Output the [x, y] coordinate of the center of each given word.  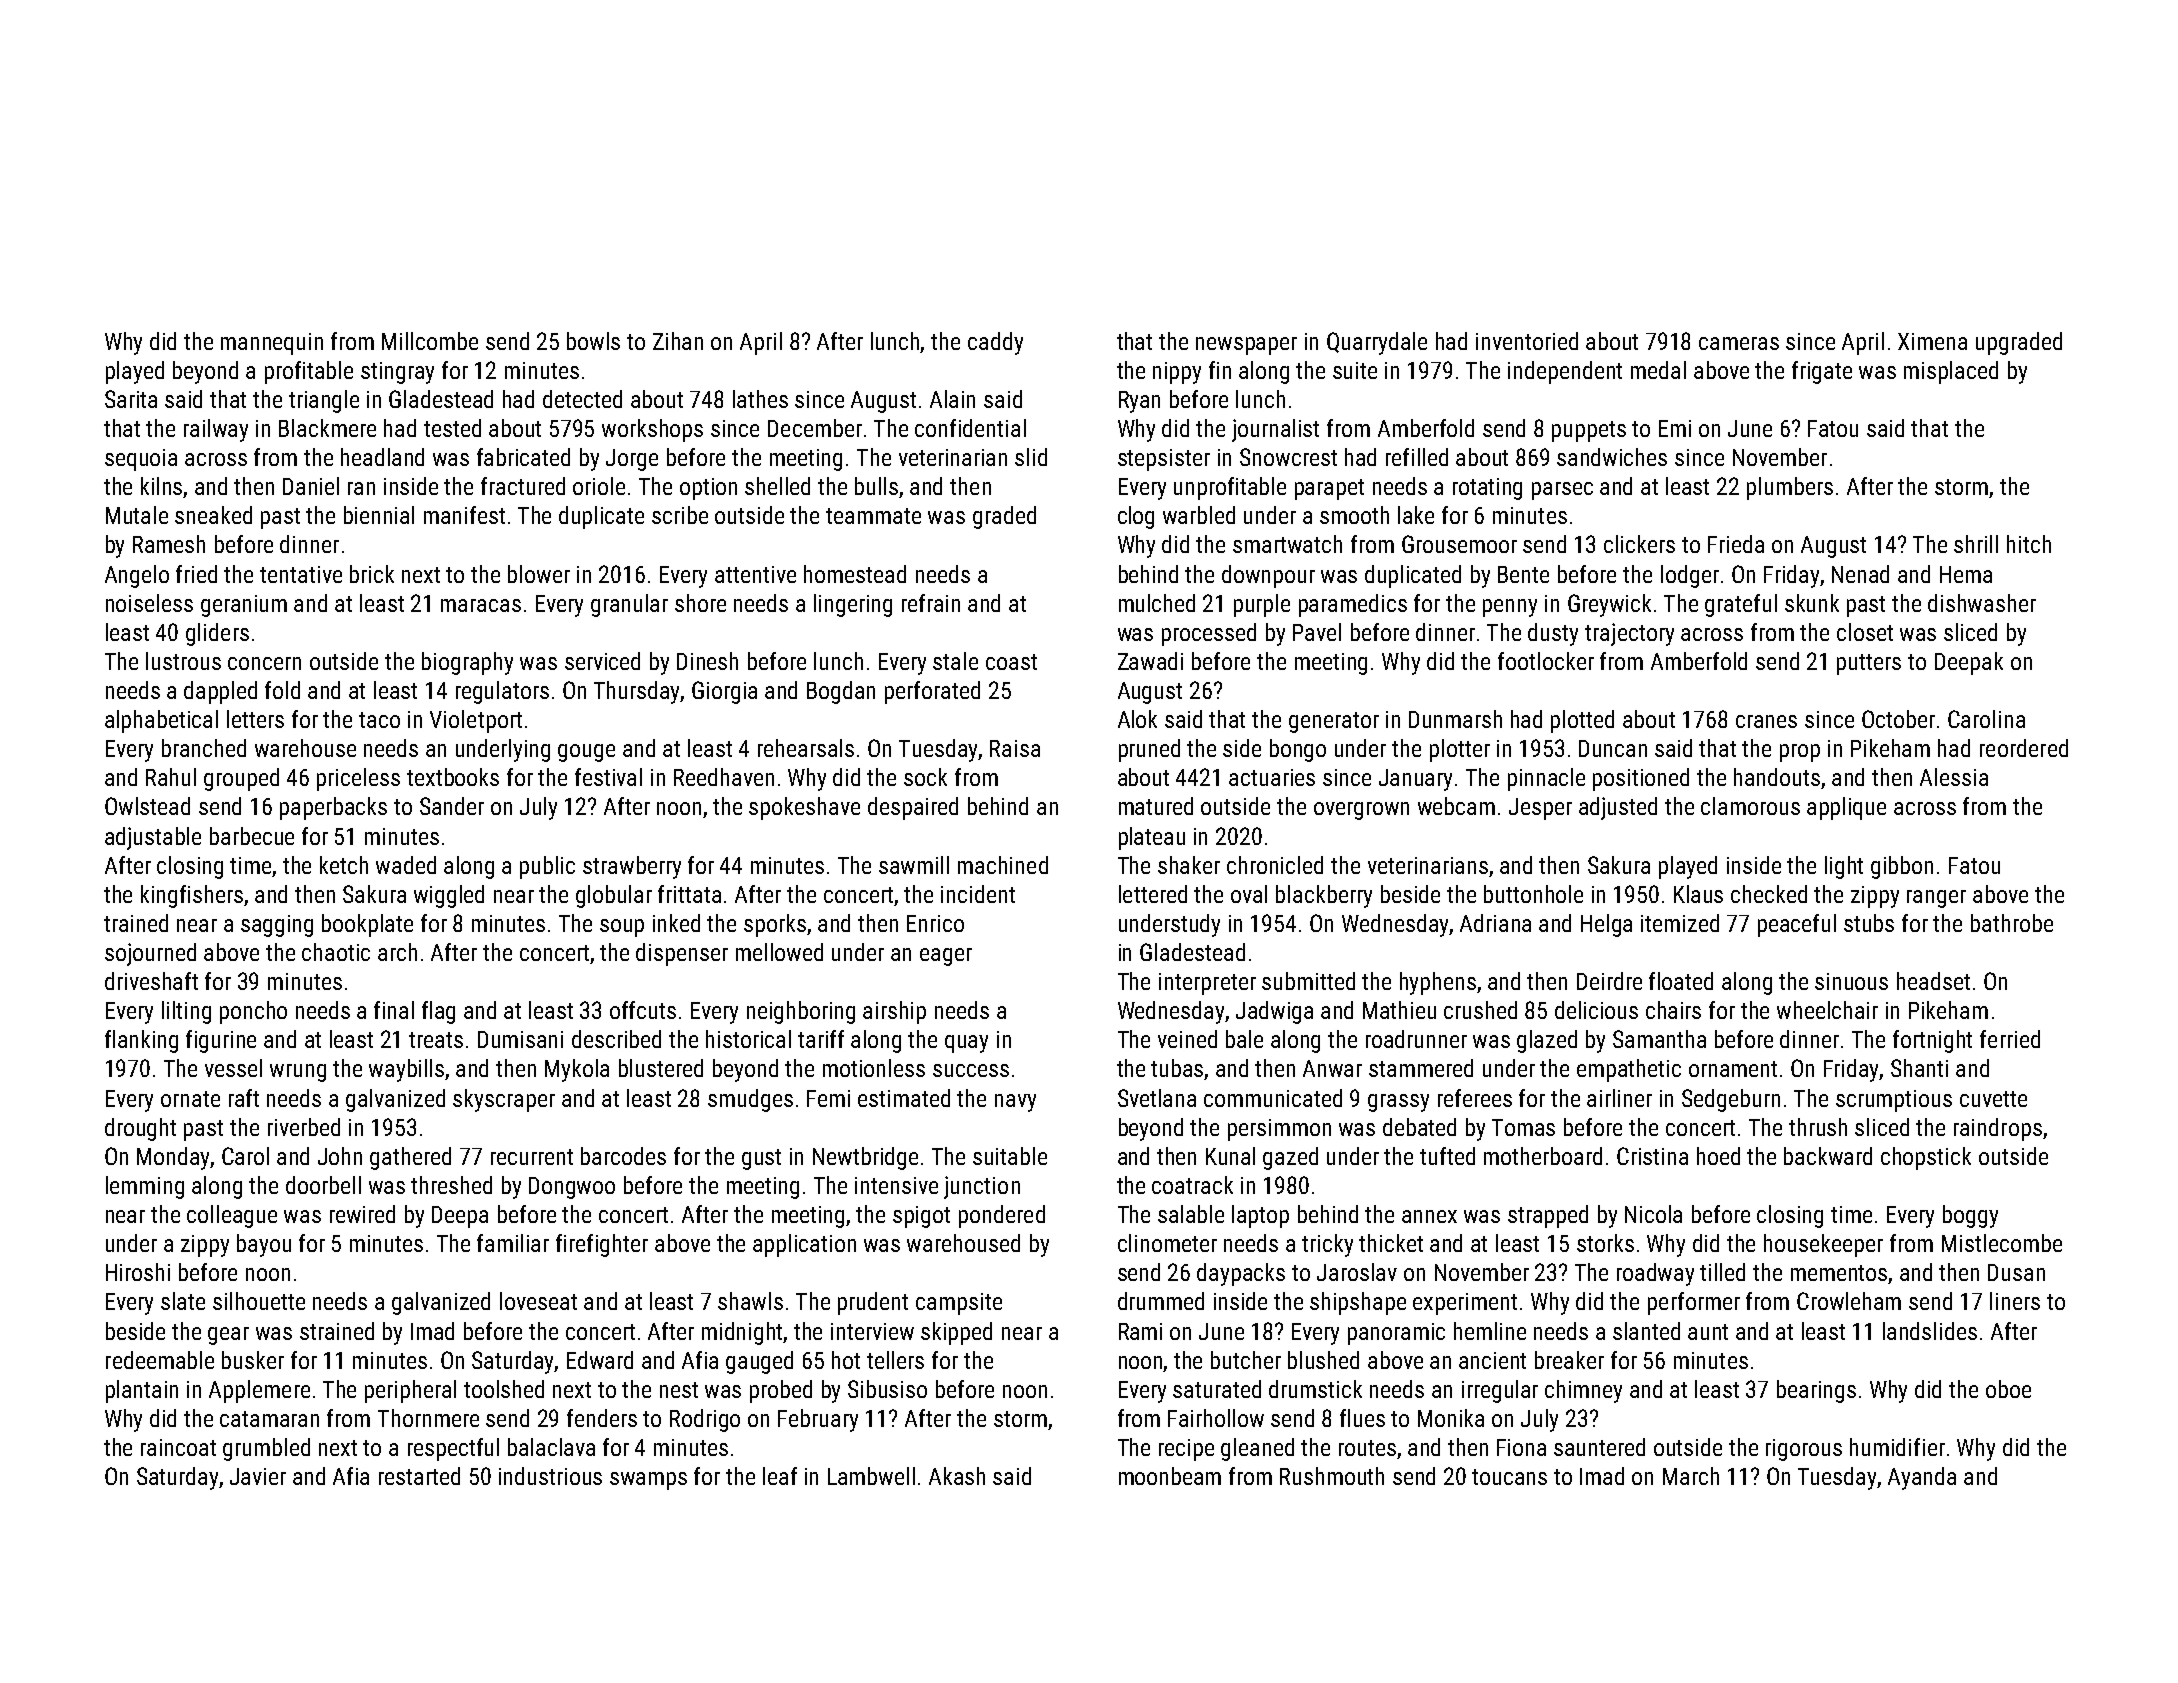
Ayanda [1922, 1478]
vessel [233, 1068]
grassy [1398, 1103]
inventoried [1527, 341]
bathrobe [2012, 923]
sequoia [141, 460]
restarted [419, 1476]
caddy [995, 343]
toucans [1509, 1477]
